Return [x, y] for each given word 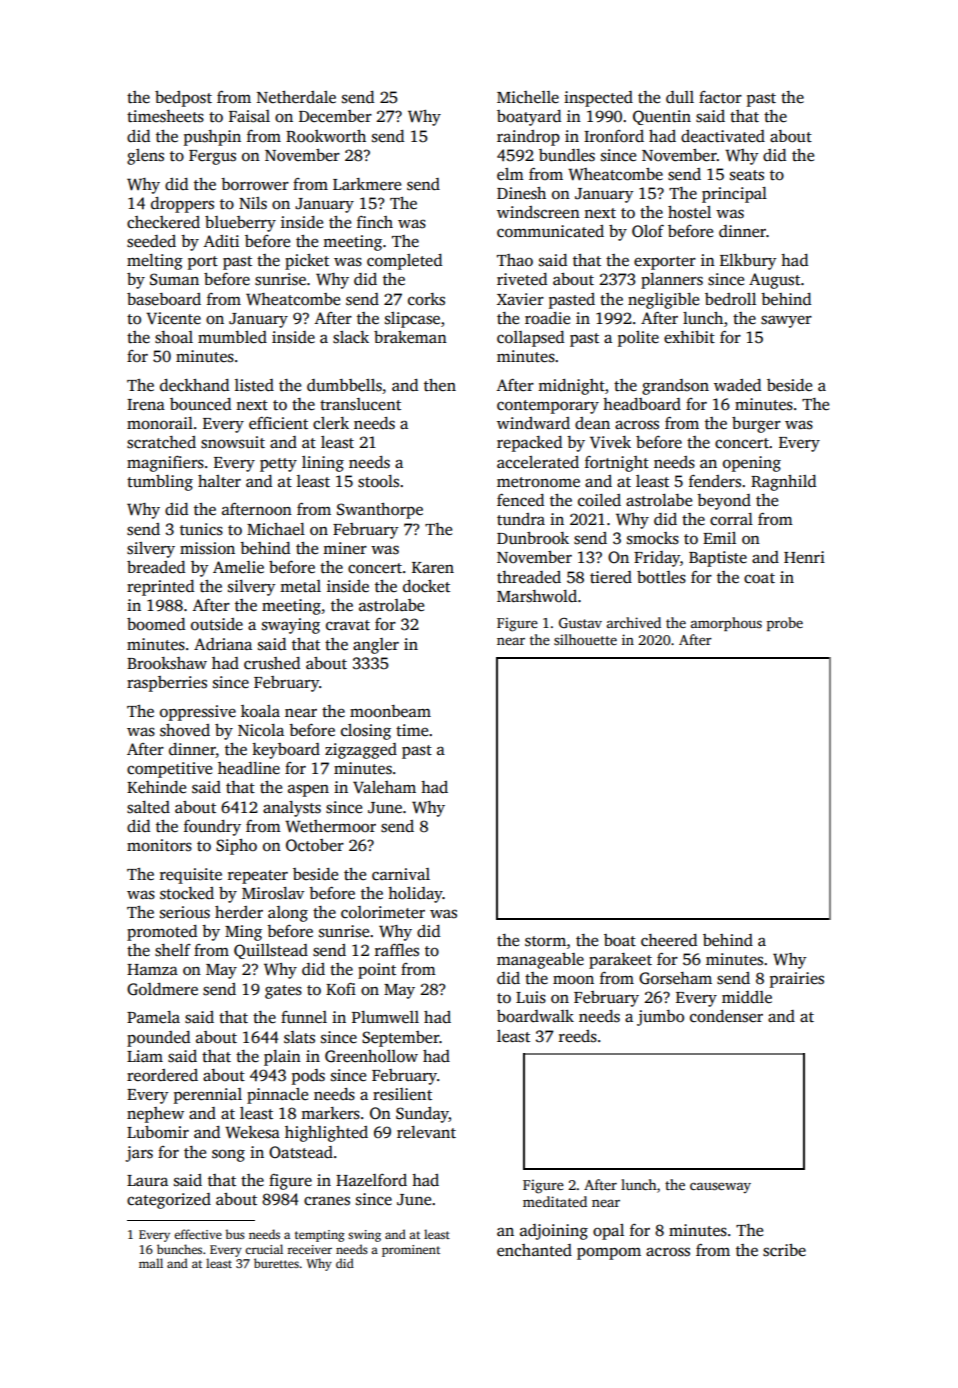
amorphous [726, 624]
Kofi [341, 989]
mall [151, 1263]
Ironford [614, 136]
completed [404, 262]
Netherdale [296, 97]
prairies [797, 980]
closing [366, 732]
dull [680, 97]
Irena [146, 405]
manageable [540, 961]
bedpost [183, 99]
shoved [185, 730]
